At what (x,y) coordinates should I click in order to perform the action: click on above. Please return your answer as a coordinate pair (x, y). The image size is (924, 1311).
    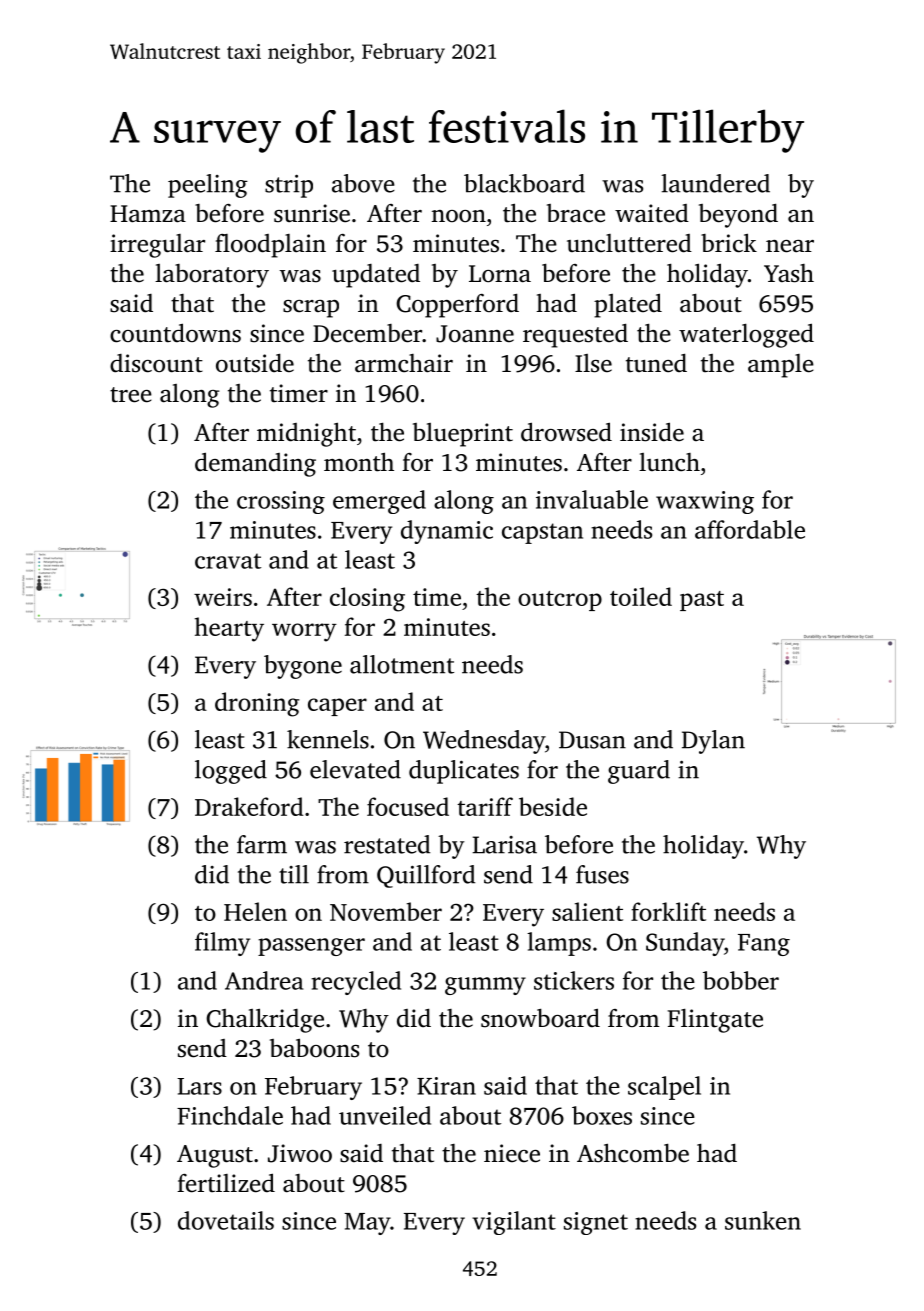
    Looking at the image, I should click on (363, 183).
